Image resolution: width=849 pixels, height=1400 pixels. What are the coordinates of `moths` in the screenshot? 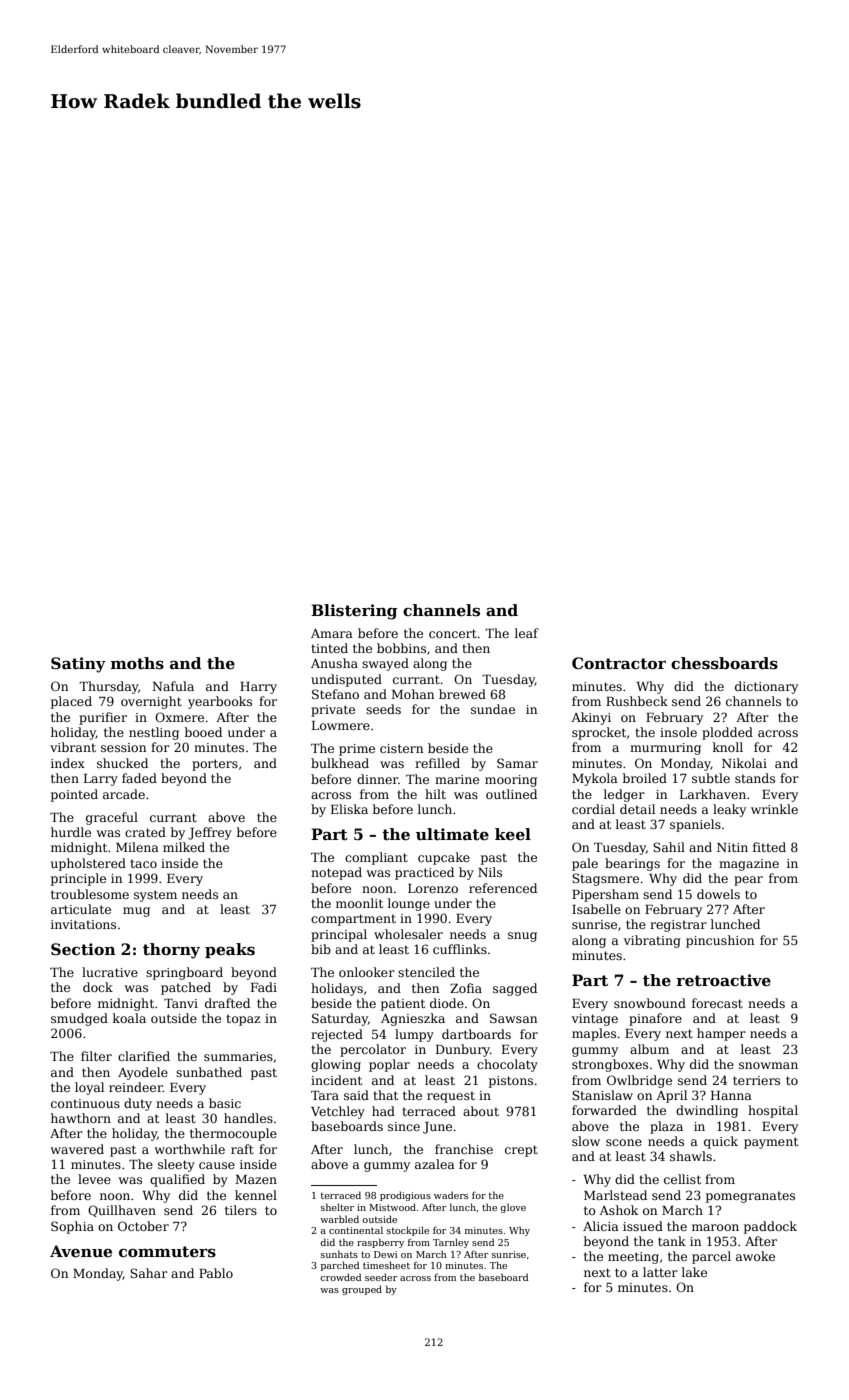 It's located at (137, 663).
